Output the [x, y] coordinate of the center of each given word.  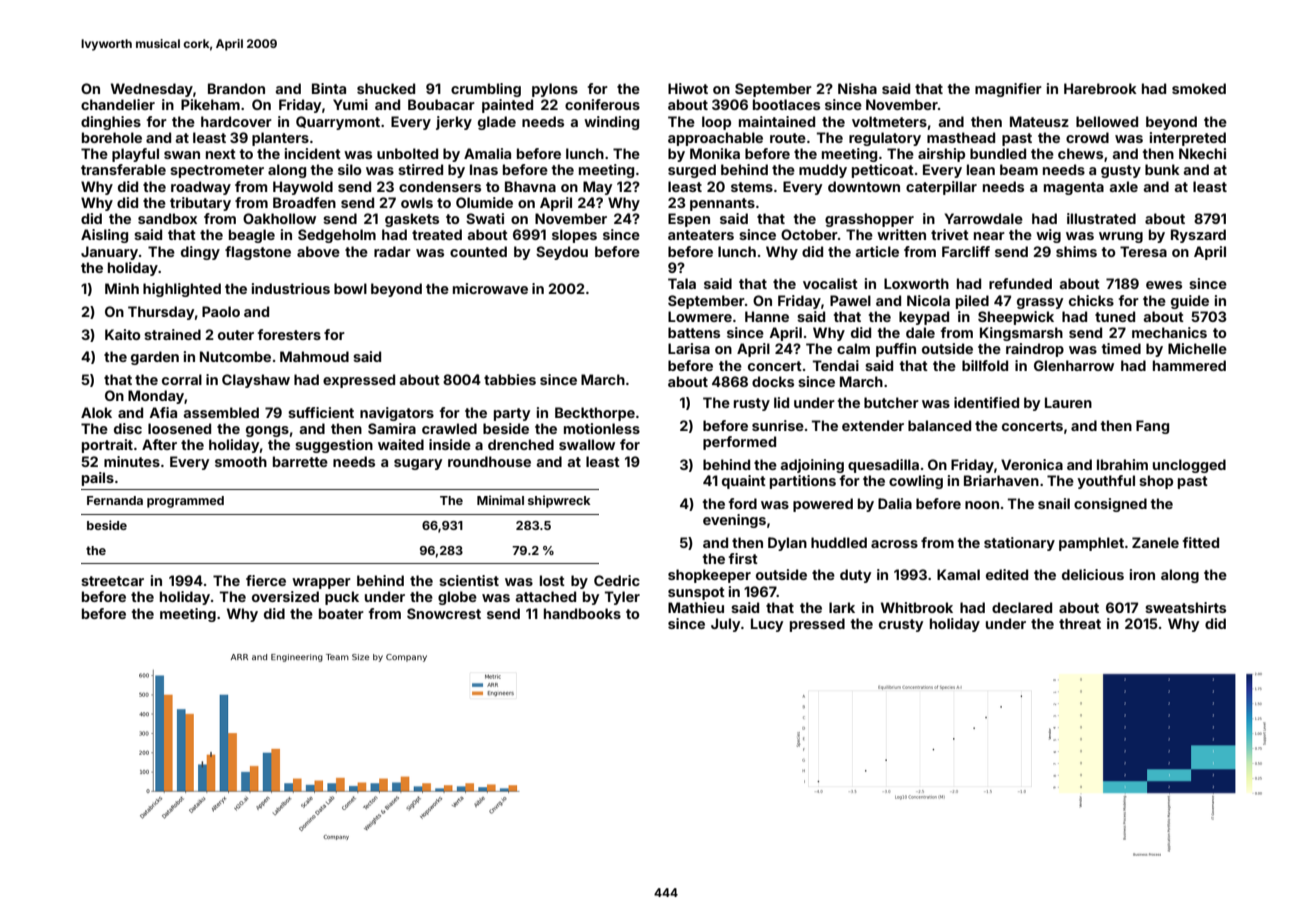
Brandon [236, 88]
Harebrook [1100, 88]
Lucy [767, 625]
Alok [96, 412]
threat [1080, 623]
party [512, 414]
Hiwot [688, 88]
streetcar [112, 581]
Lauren [1068, 402]
